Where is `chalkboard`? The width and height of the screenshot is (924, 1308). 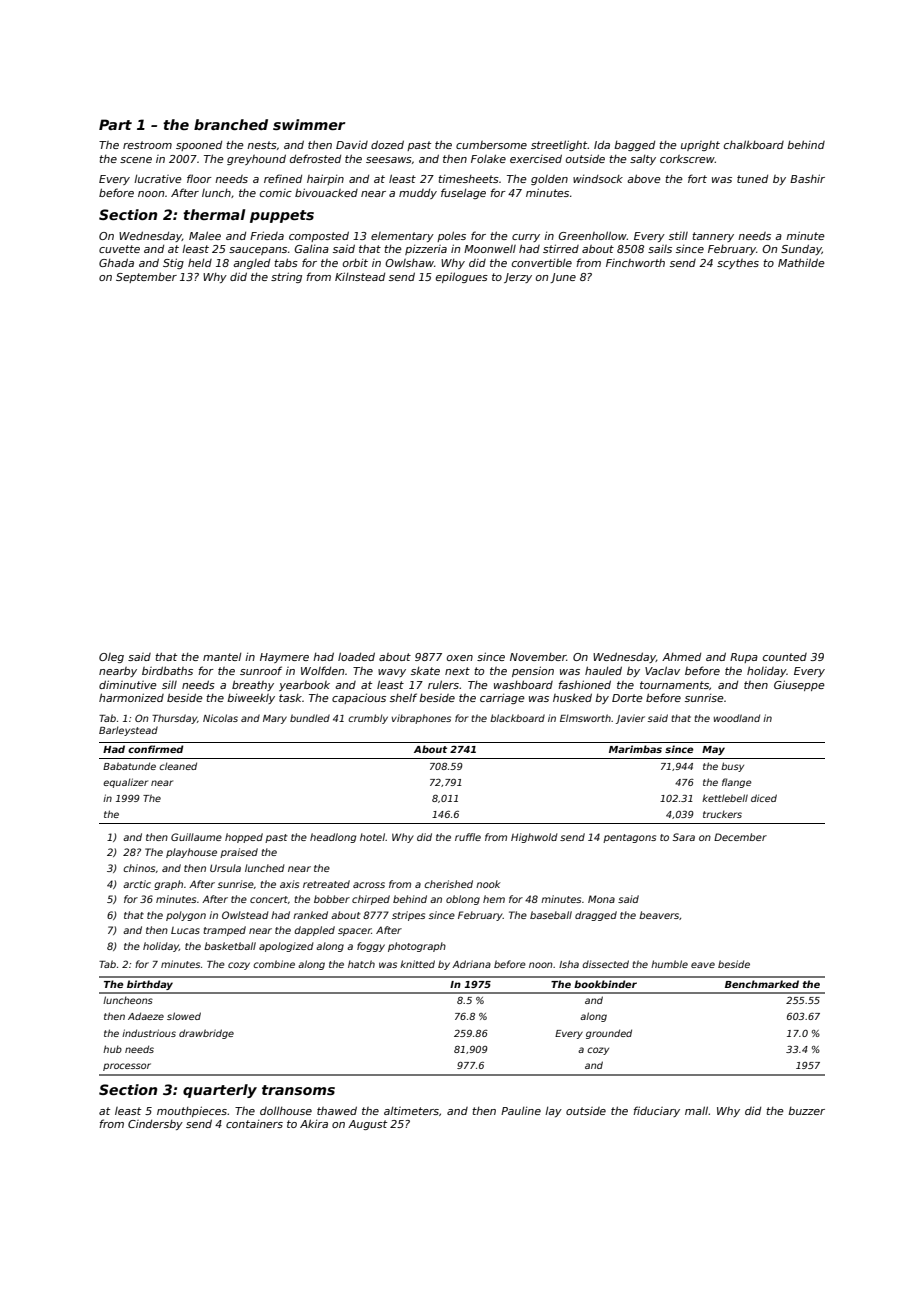
chalkboard is located at coordinates (754, 144).
